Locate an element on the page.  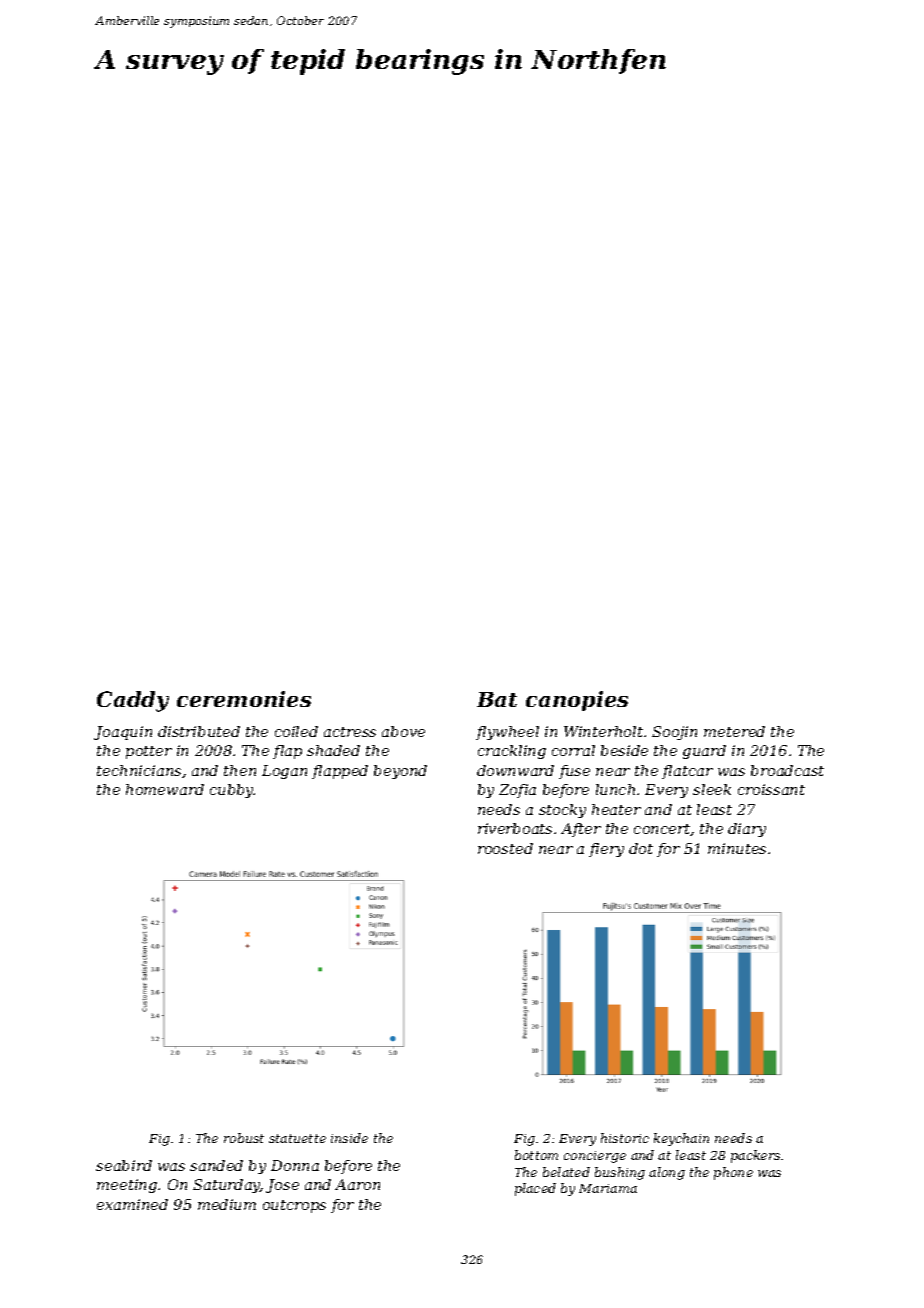
roosted is located at coordinates (505, 848).
